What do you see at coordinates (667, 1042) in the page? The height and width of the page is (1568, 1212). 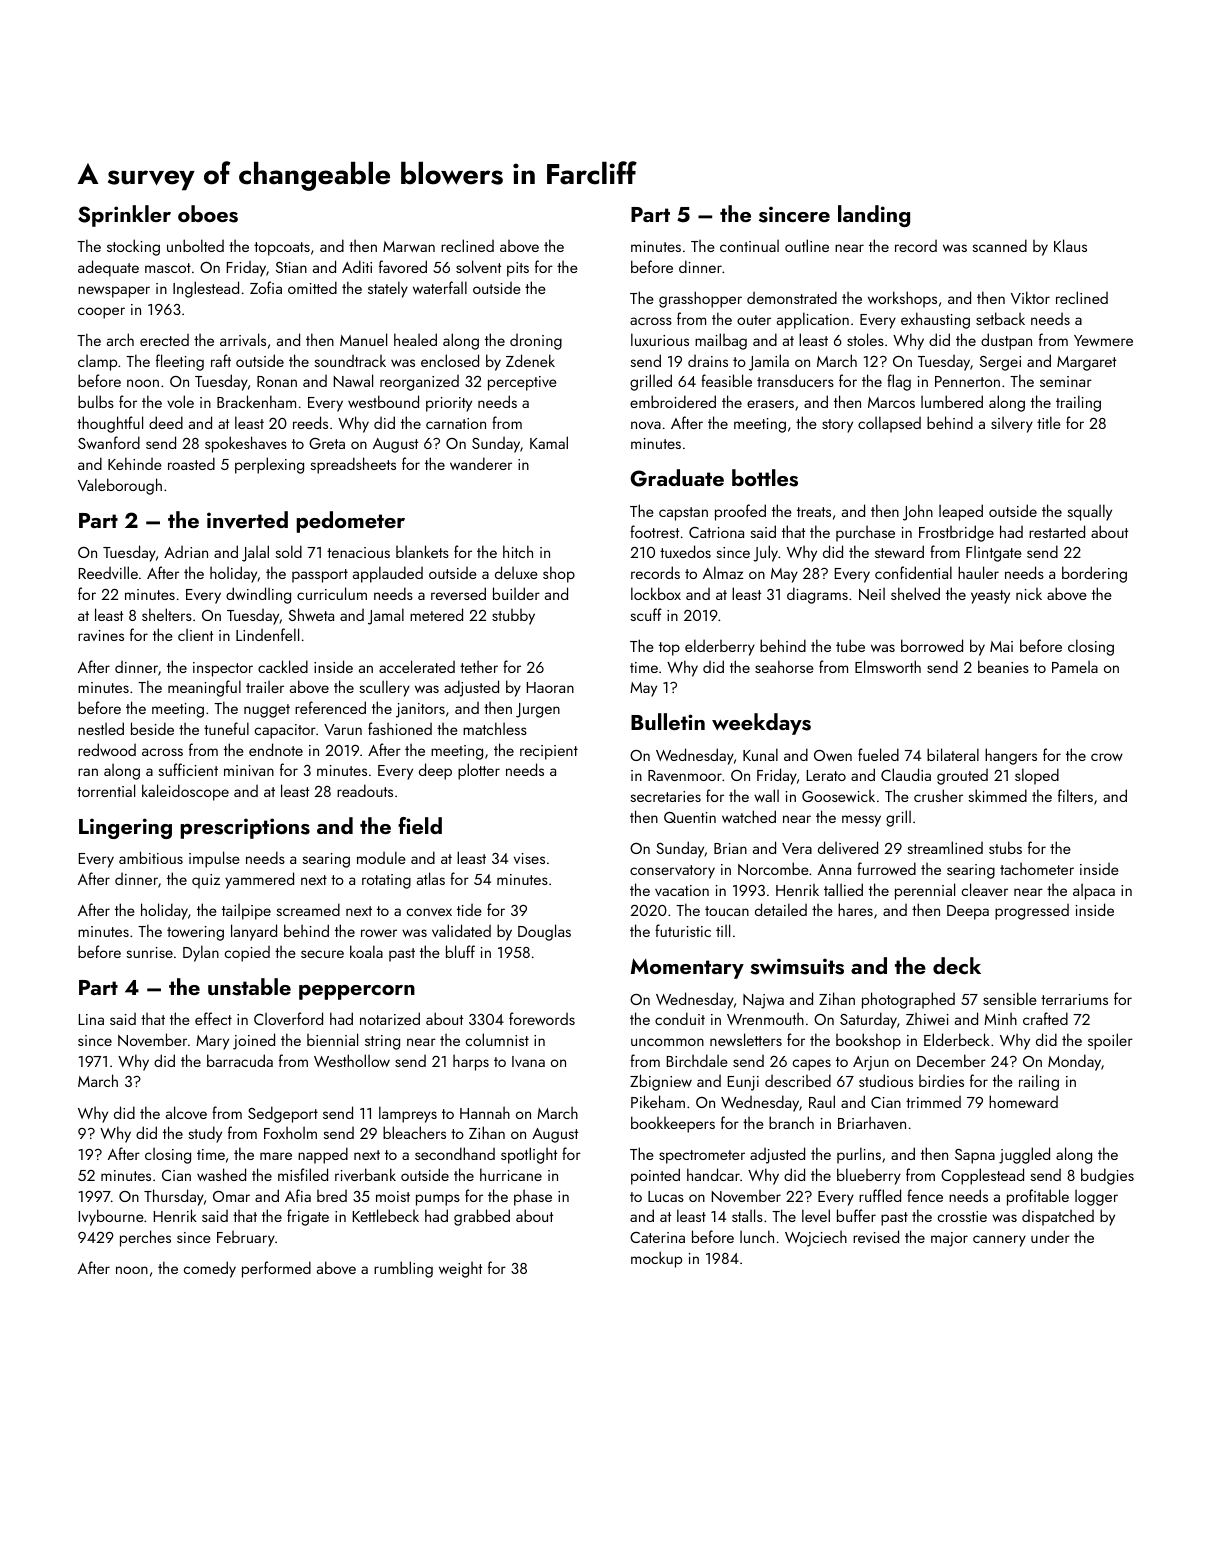 I see `uncommon` at bounding box center [667, 1042].
